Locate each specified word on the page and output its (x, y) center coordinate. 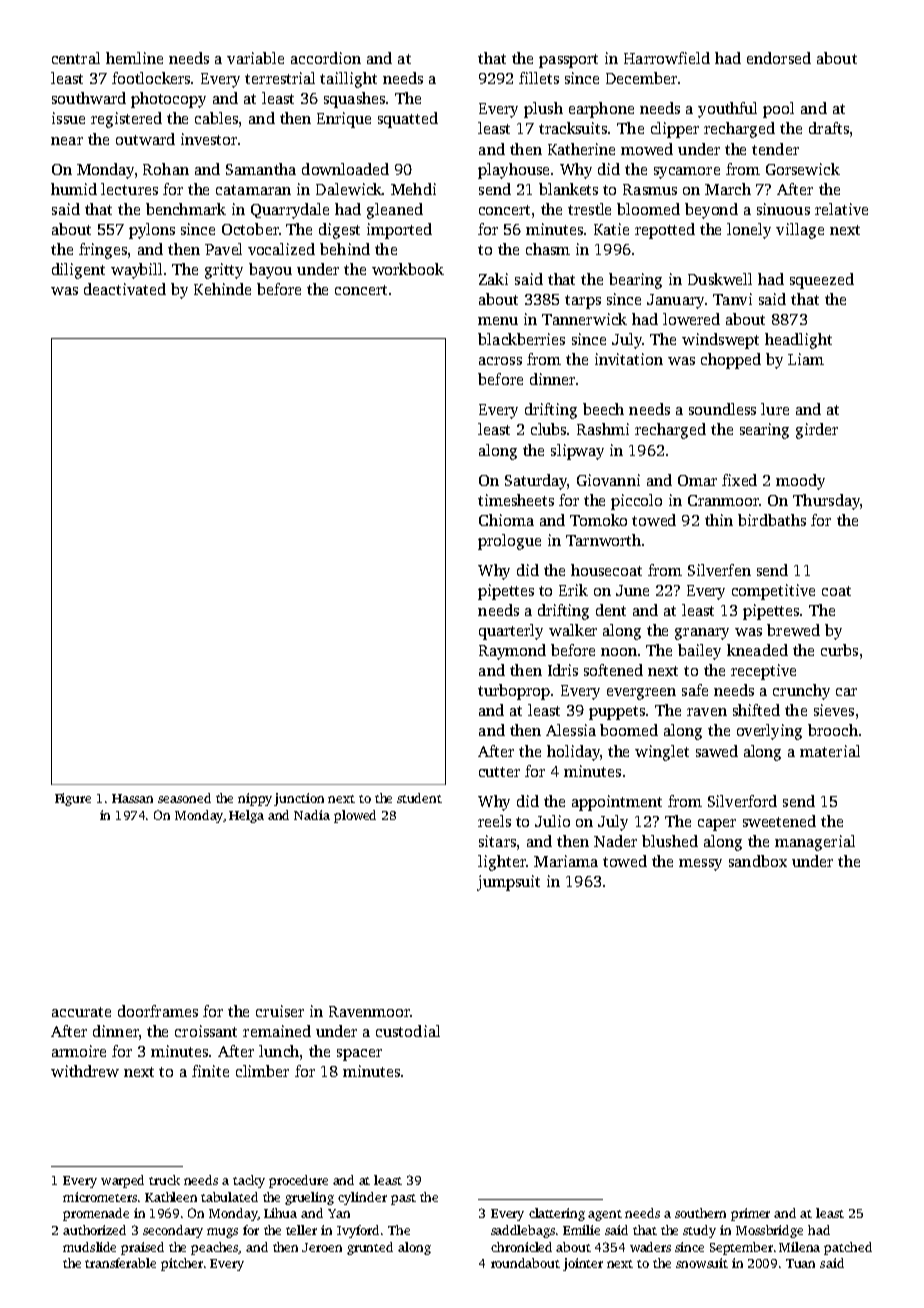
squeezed (822, 281)
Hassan (132, 798)
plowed (355, 816)
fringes (103, 251)
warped (122, 1181)
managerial (815, 843)
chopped (731, 361)
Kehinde (222, 289)
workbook (408, 269)
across (500, 361)
